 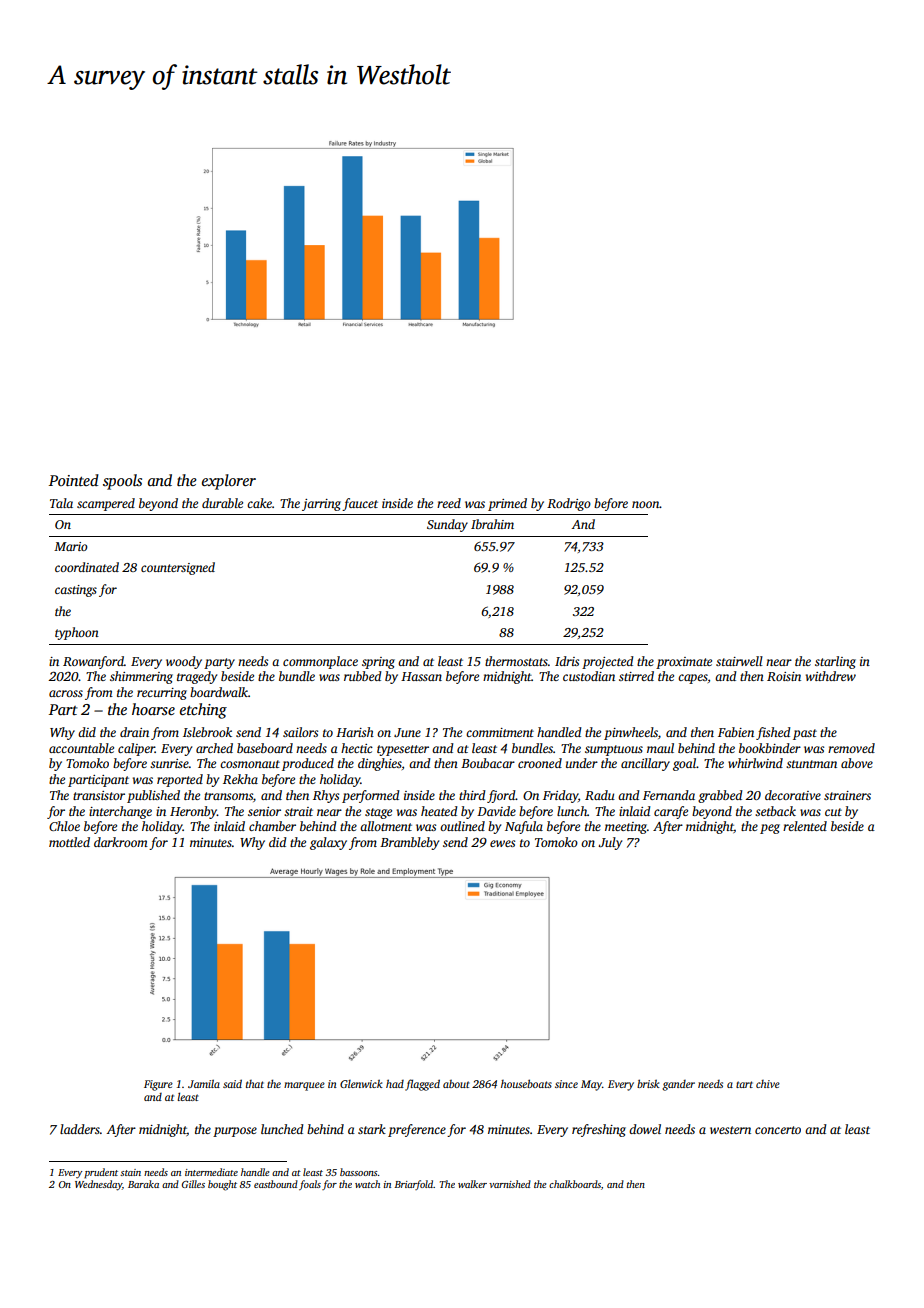 What do you see at coordinates (255, 1084) in the screenshot?
I see `that` at bounding box center [255, 1084].
